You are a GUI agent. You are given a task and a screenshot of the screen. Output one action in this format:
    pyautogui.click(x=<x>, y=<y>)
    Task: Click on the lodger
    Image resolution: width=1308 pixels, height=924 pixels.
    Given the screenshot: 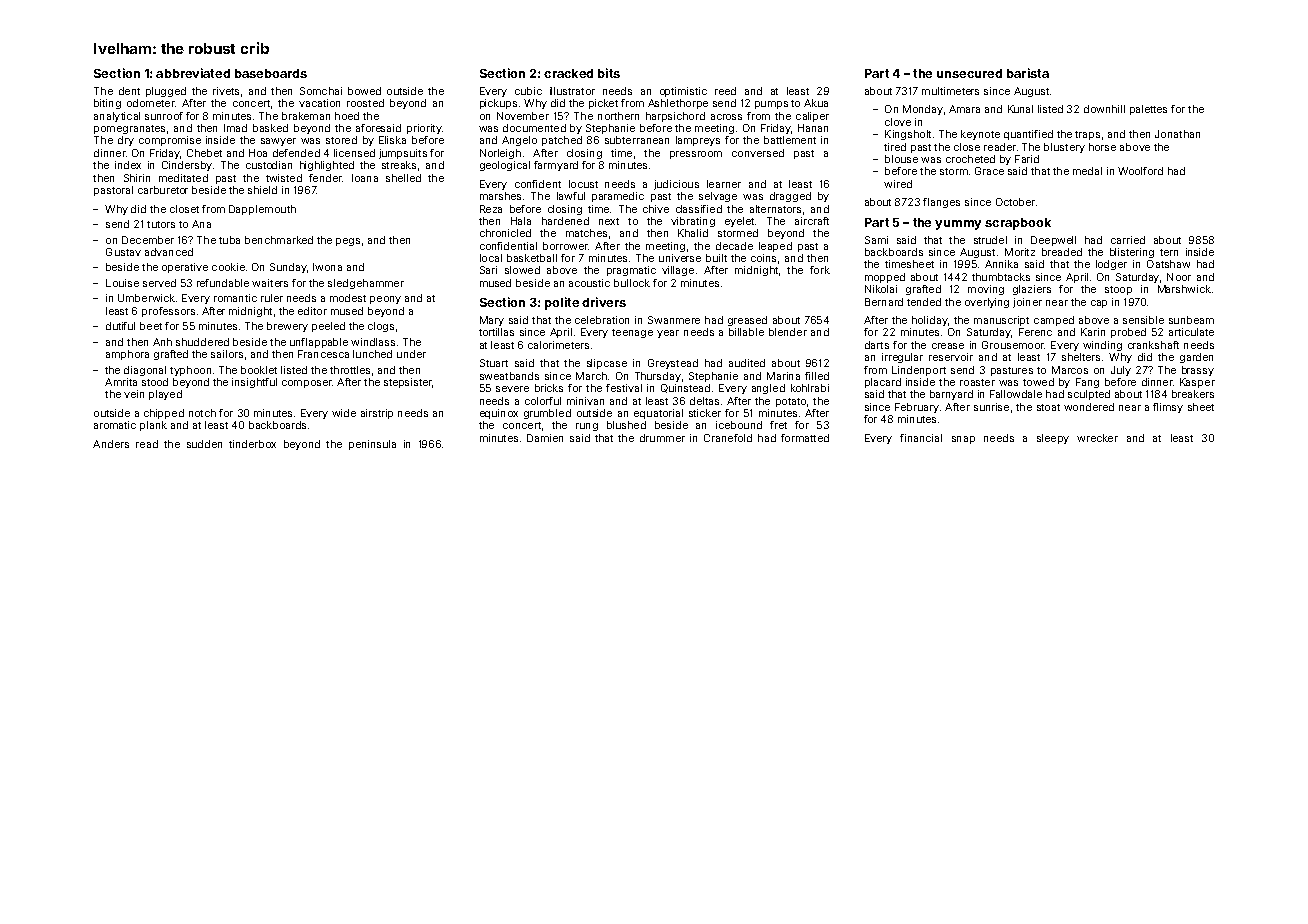 What is the action you would take?
    pyautogui.click(x=1111, y=265)
